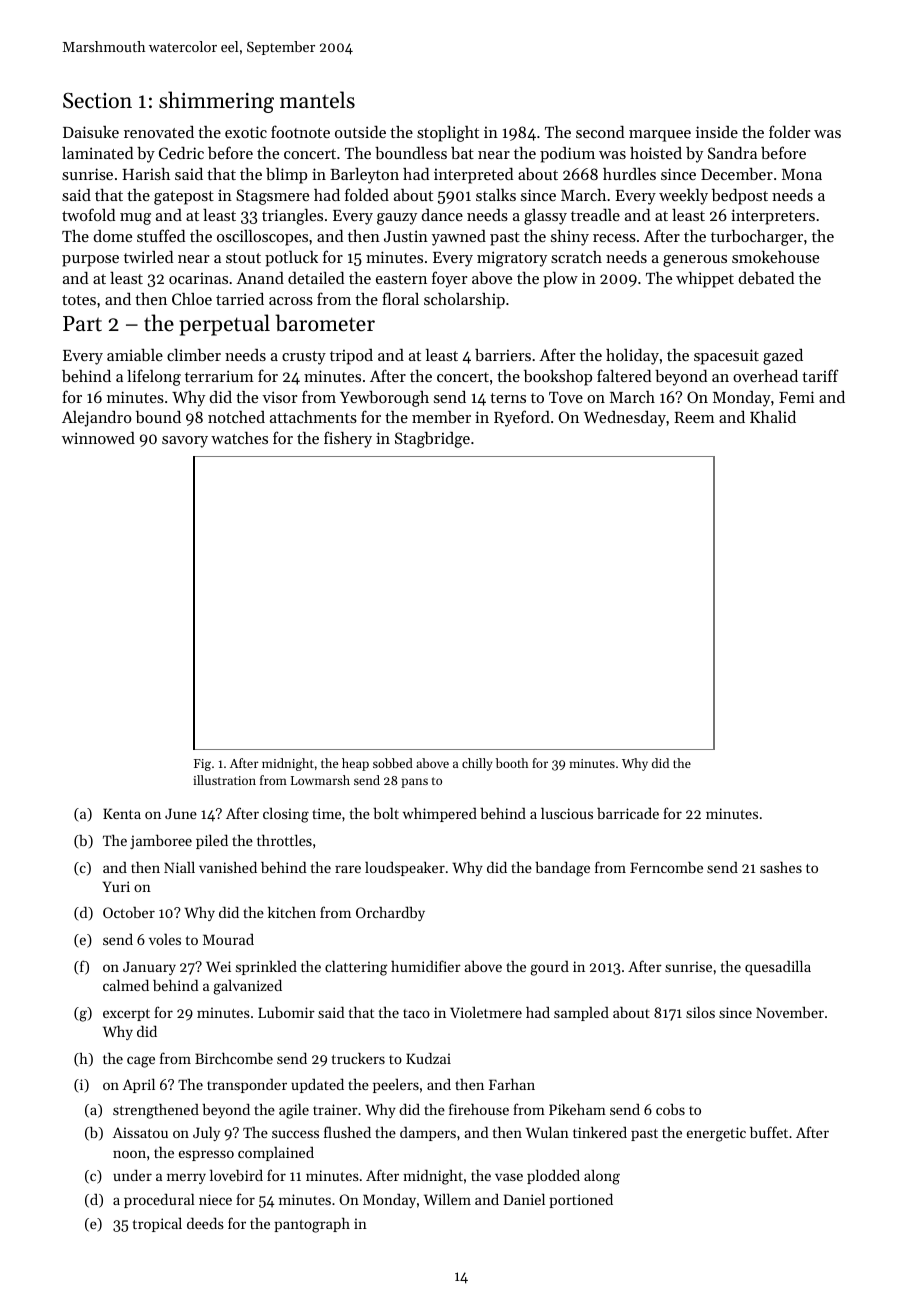  What do you see at coordinates (773, 417) in the screenshot?
I see `Khalid` at bounding box center [773, 417].
